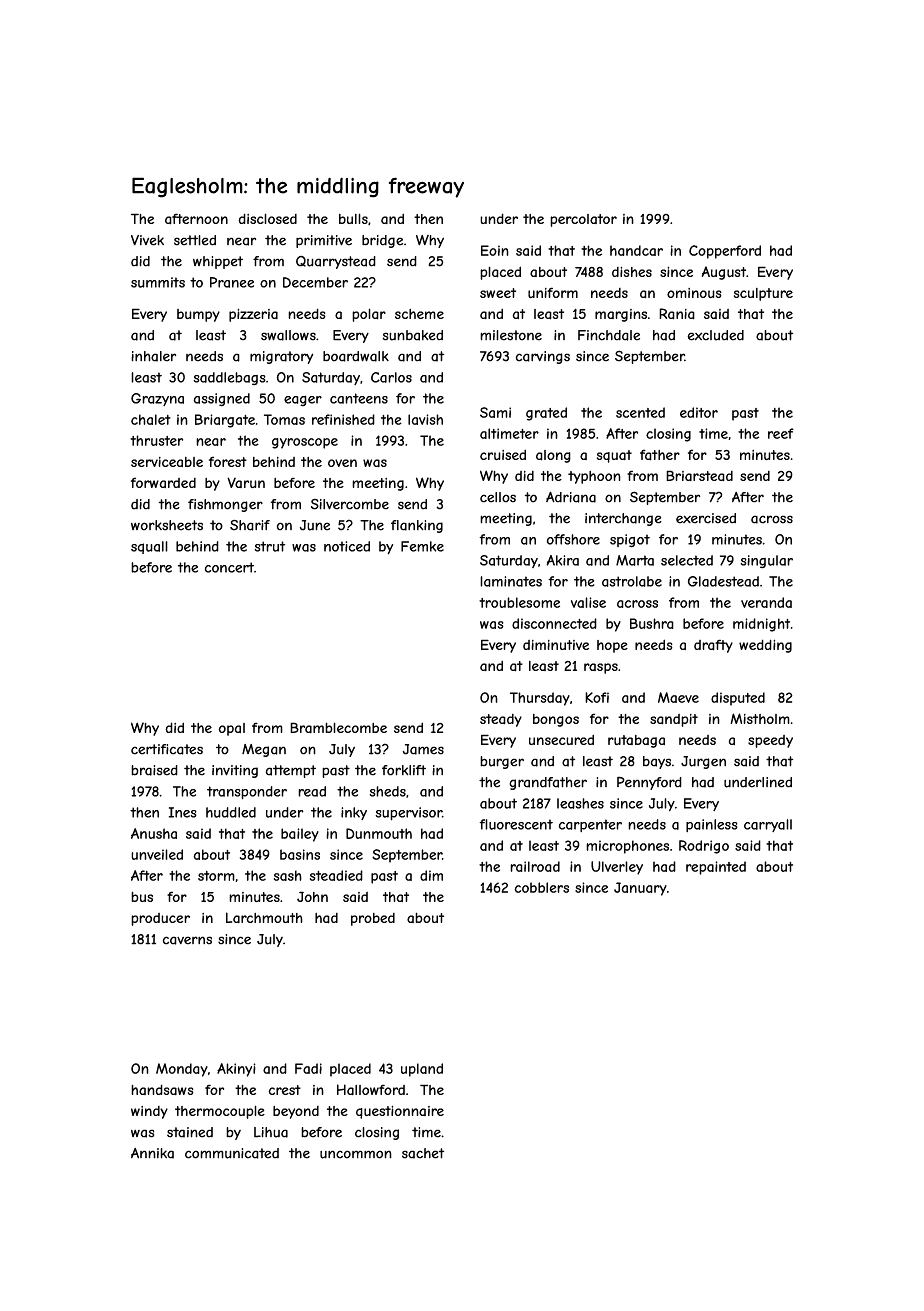  Describe the element at coordinates (153, 356) in the screenshot. I see `inhaler` at that location.
